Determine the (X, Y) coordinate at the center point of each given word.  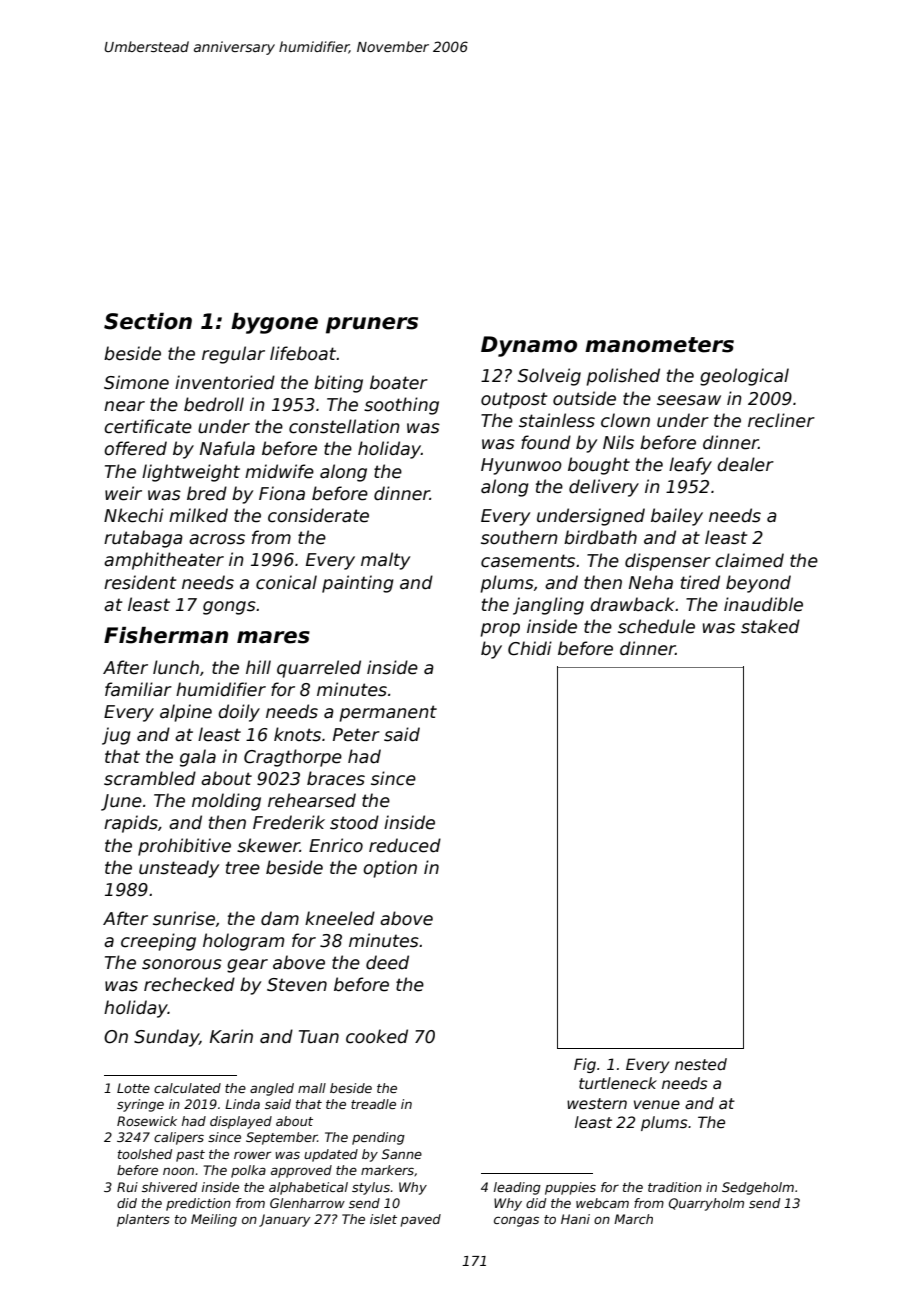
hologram (243, 942)
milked (198, 515)
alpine (186, 713)
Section (148, 321)
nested (701, 1064)
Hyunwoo (521, 466)
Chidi (530, 648)
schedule (656, 626)
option (390, 869)
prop (500, 630)
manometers (659, 345)
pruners (372, 325)
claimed (749, 560)
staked (770, 626)
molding (226, 802)
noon (178, 1171)
